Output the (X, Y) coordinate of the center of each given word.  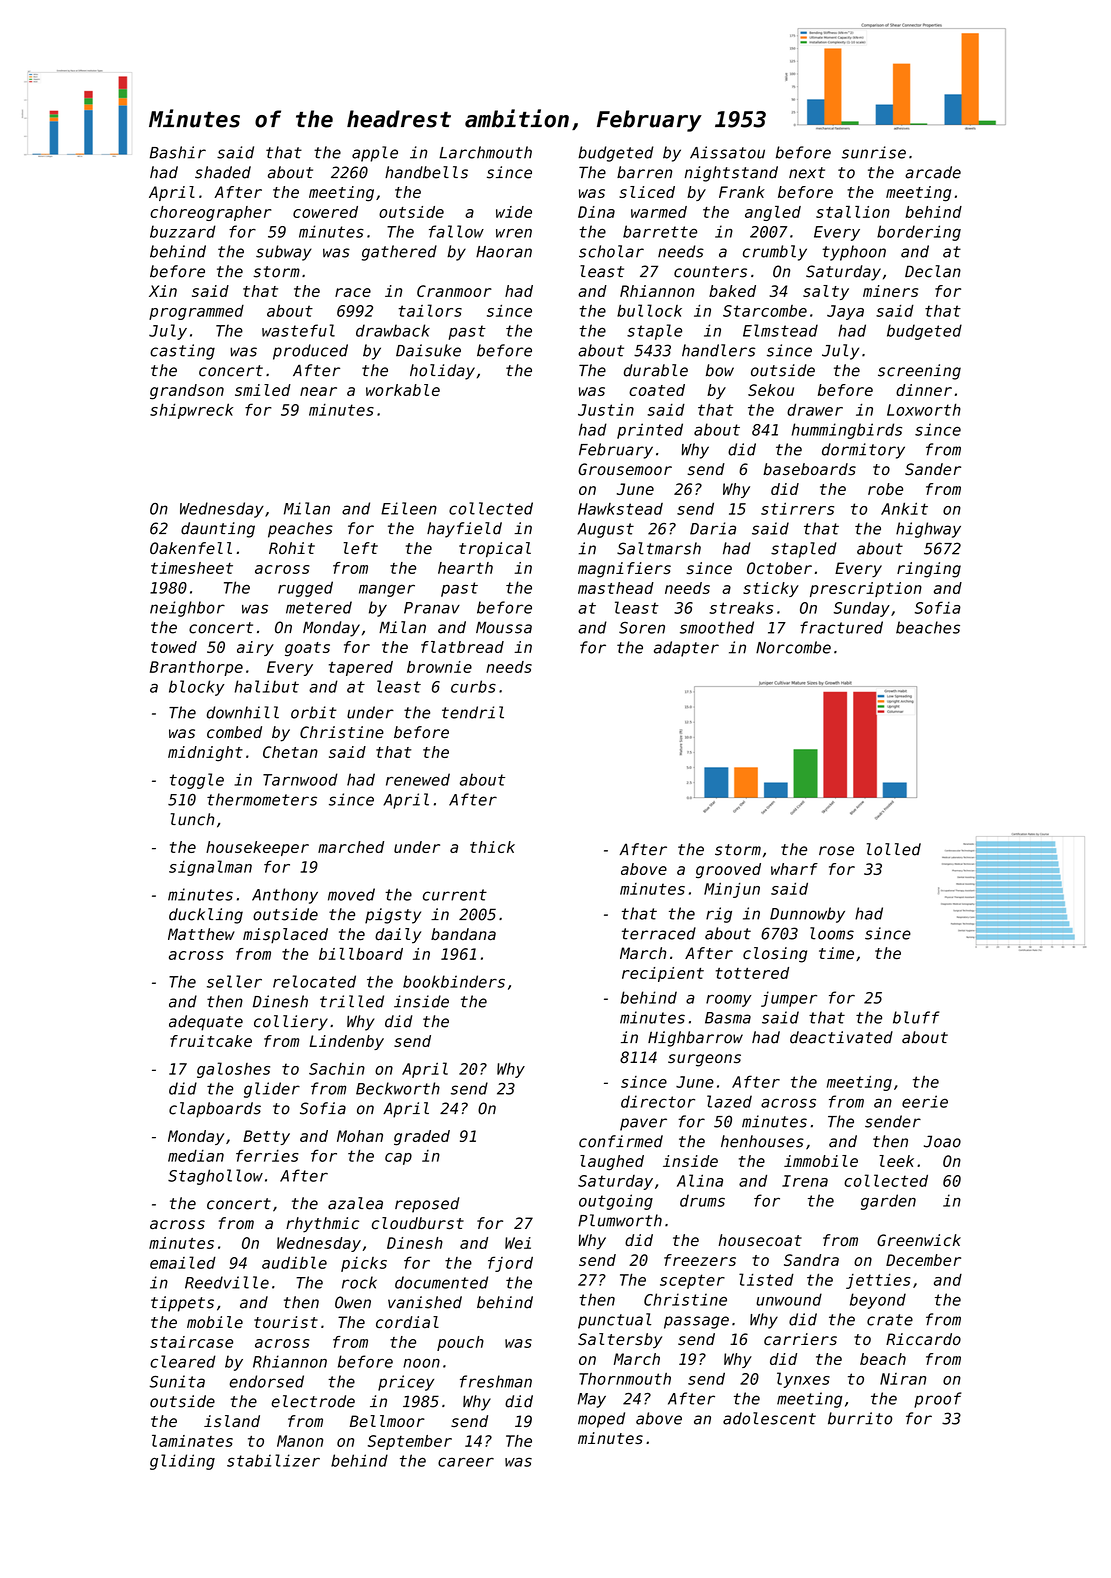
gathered (399, 253)
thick (492, 847)
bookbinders (454, 981)
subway (284, 253)
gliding (182, 1462)
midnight (205, 754)
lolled (894, 849)
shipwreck (191, 411)
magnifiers (624, 570)
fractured (841, 627)
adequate (206, 1023)
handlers (718, 350)
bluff (916, 1017)
